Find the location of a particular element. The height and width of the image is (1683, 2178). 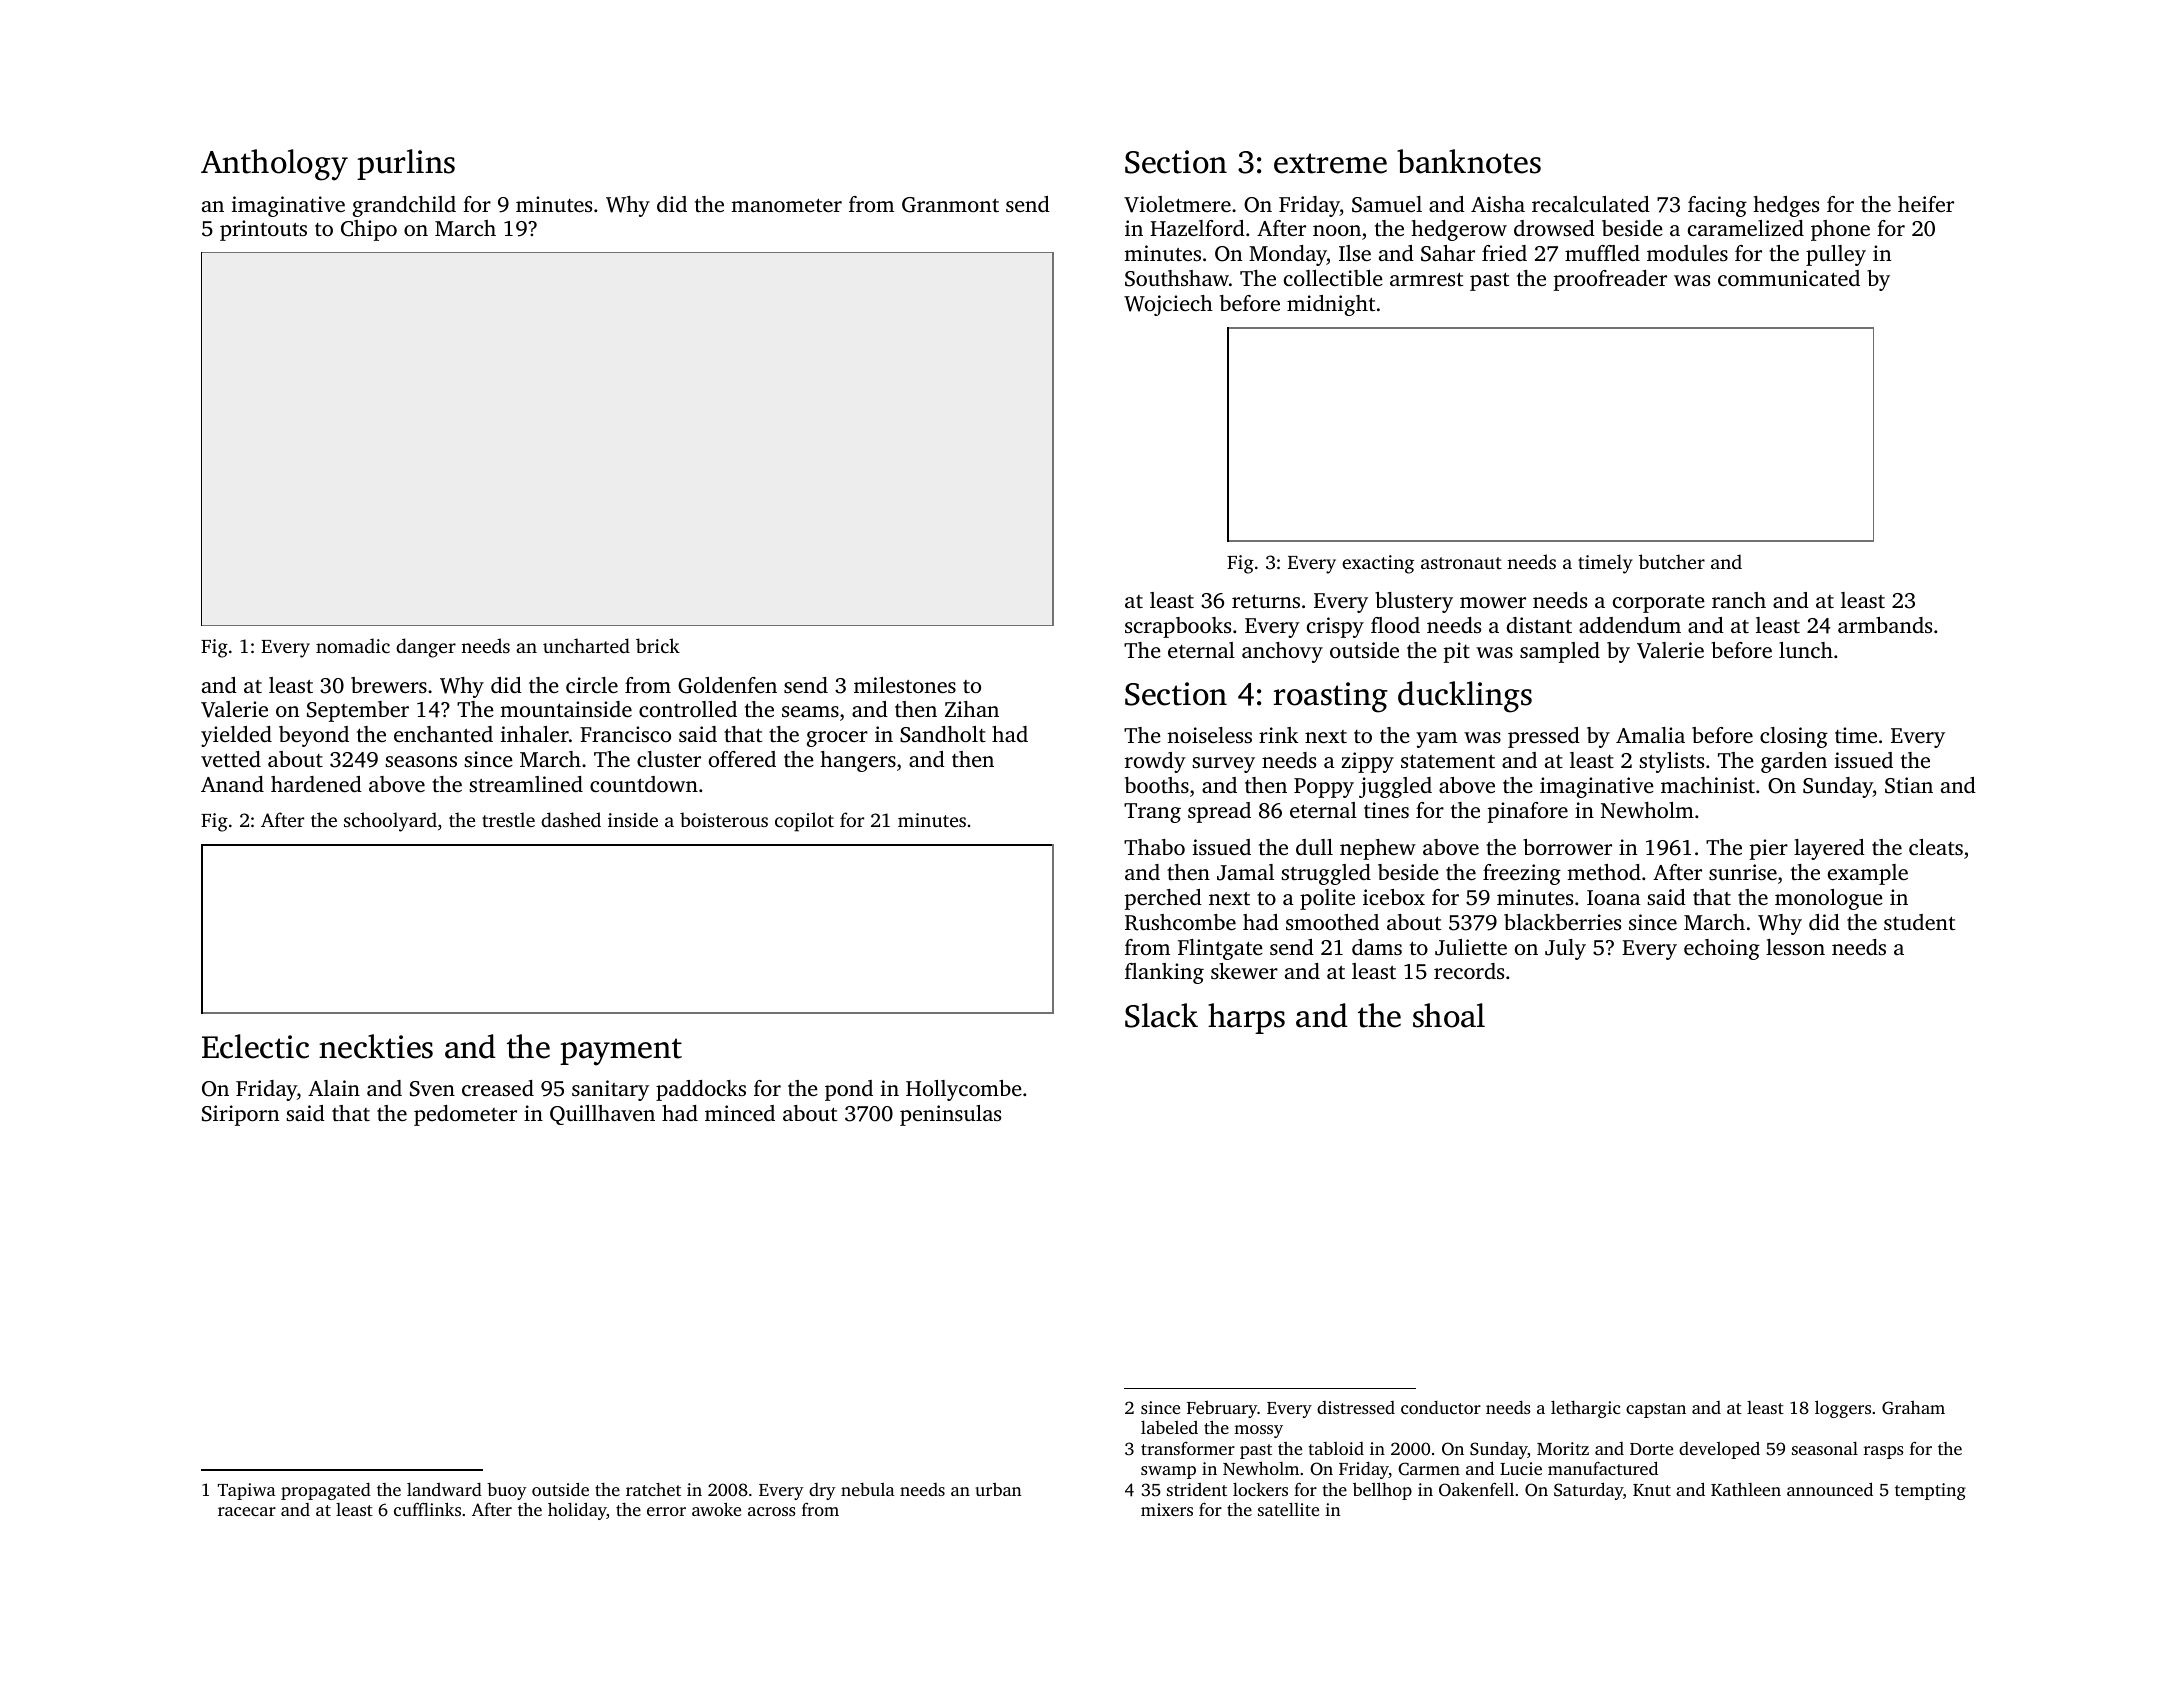

Wojciech is located at coordinates (1168, 305).
